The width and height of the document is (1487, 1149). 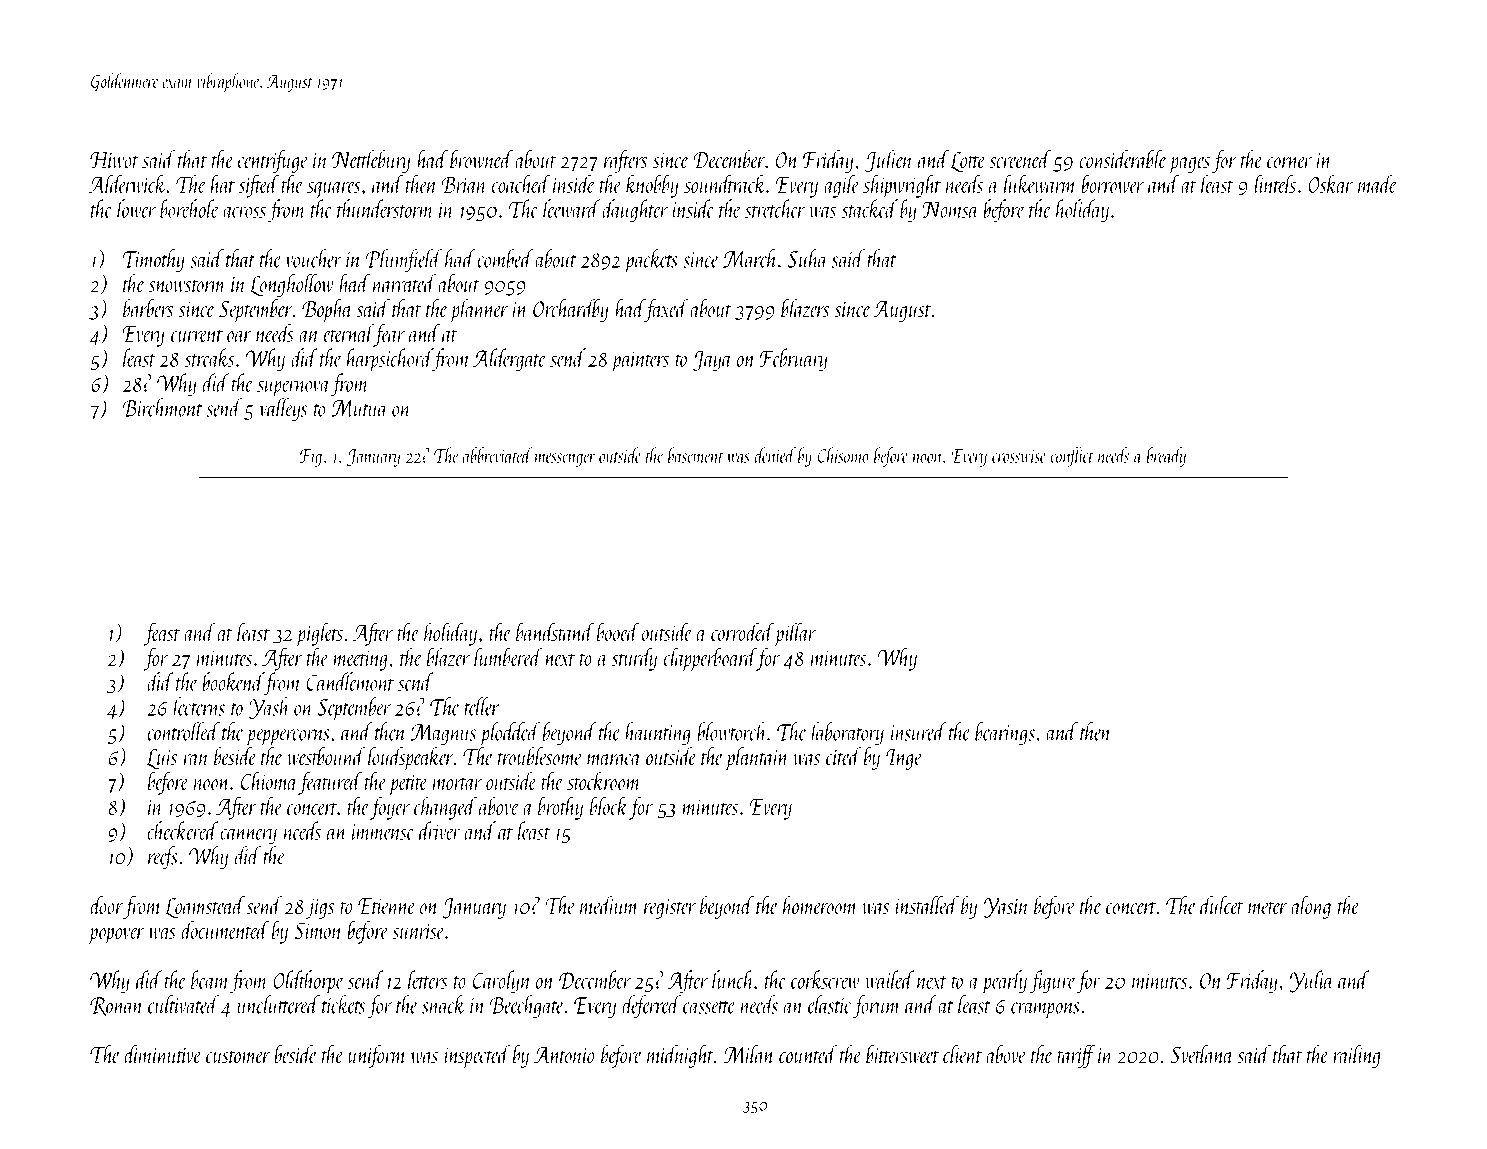 I want to click on across, so click(x=244, y=212).
